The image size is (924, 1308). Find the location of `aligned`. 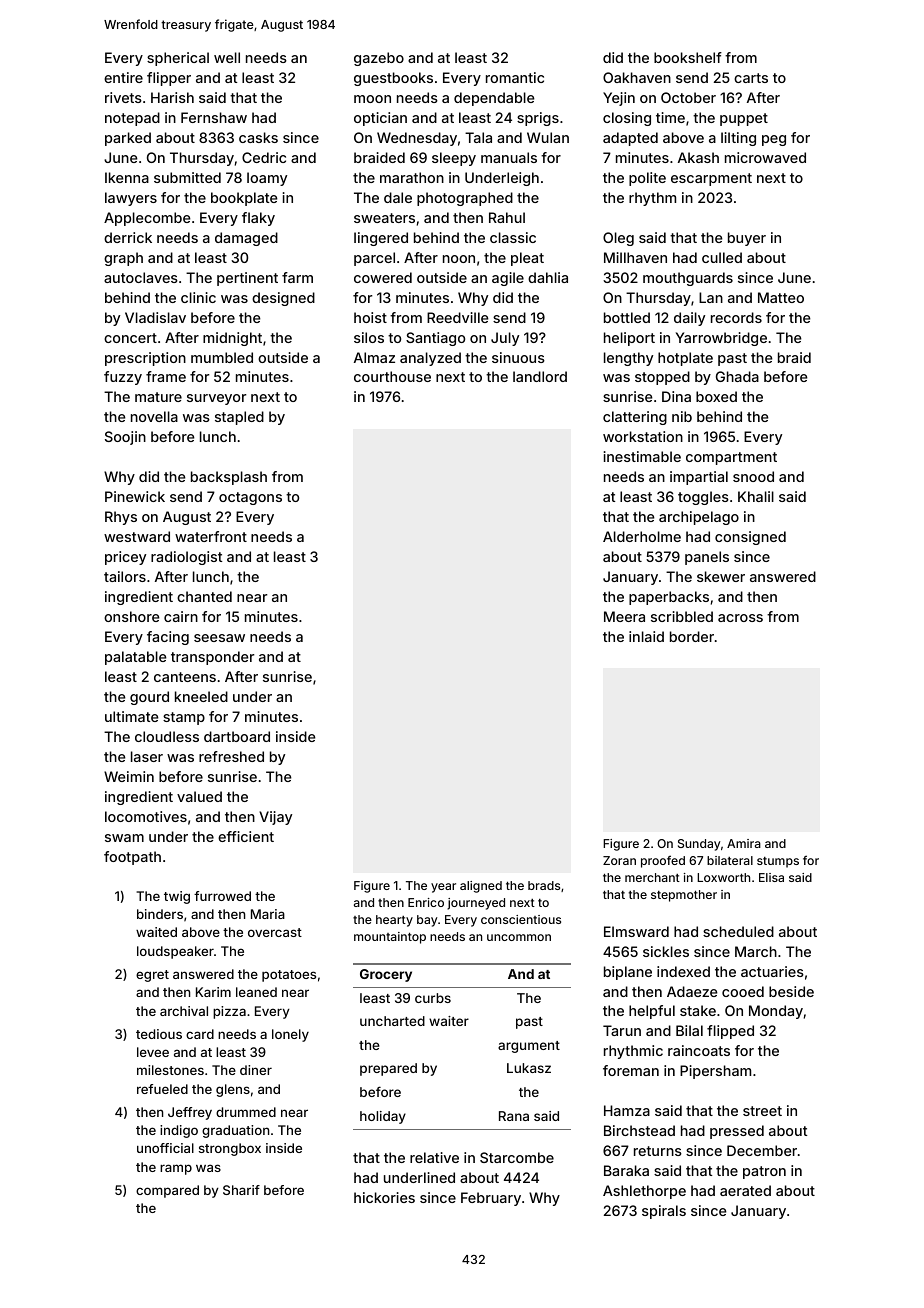

aligned is located at coordinates (481, 887).
